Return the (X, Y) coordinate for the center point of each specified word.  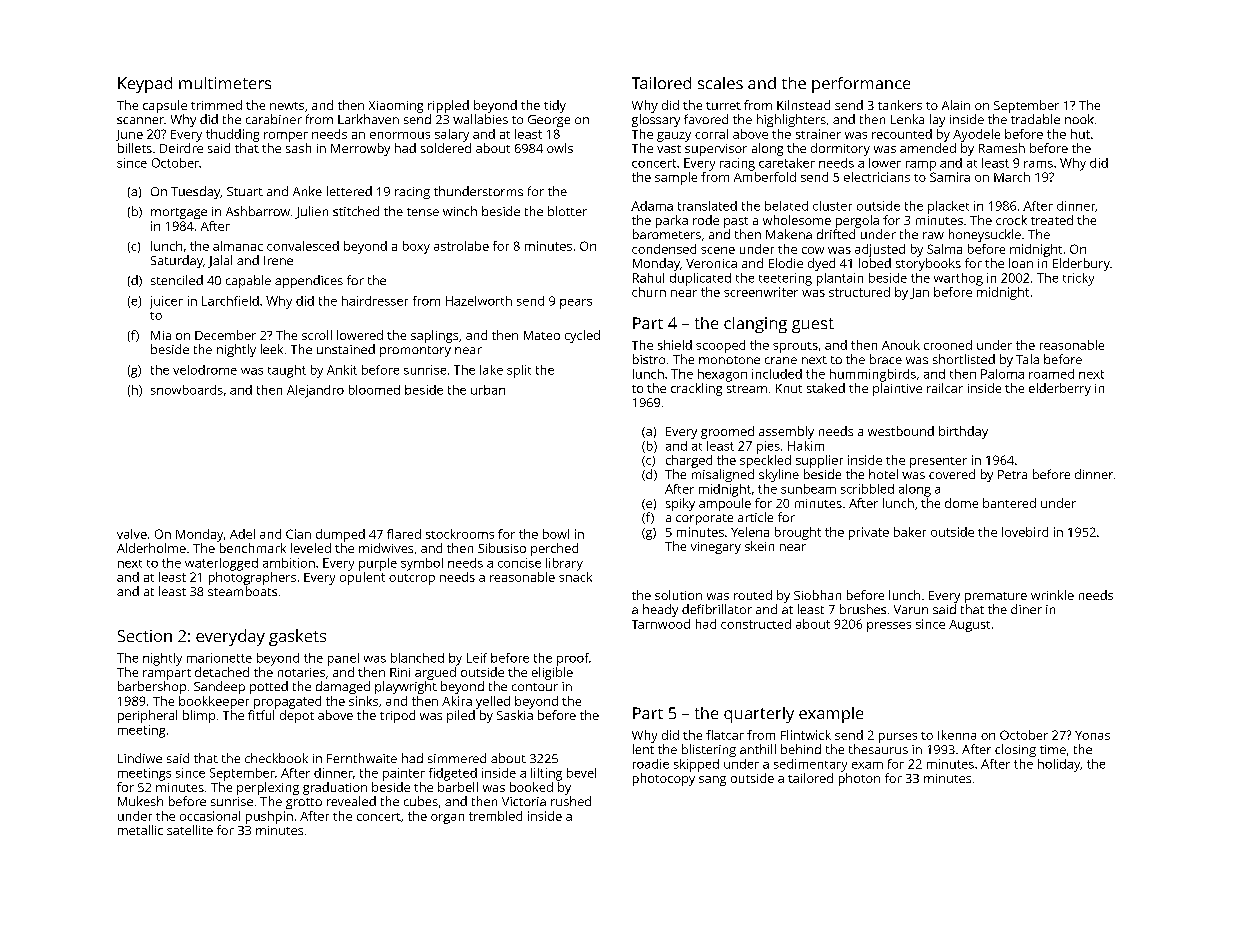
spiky (680, 504)
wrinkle (1052, 595)
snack (575, 577)
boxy (416, 247)
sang (712, 781)
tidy (555, 106)
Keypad (145, 85)
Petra (1012, 474)
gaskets (297, 637)
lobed (875, 263)
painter (404, 774)
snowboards (187, 390)
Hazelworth (479, 301)
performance (861, 85)
